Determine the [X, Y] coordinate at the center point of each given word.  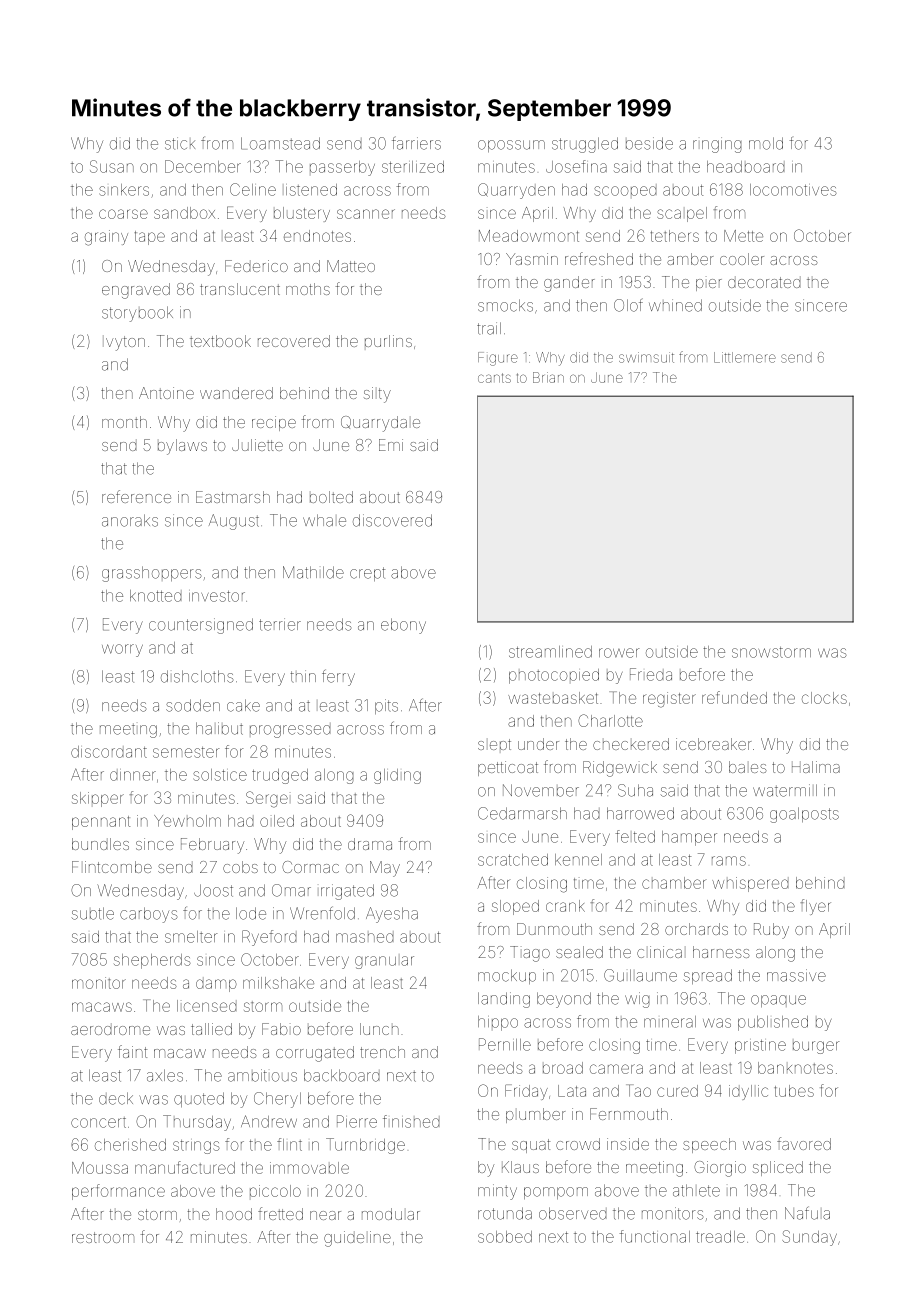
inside [628, 1144]
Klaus [520, 1167]
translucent [240, 289]
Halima [816, 767]
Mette [743, 236]
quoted [199, 1099]
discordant [109, 752]
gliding [397, 776]
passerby [342, 168]
